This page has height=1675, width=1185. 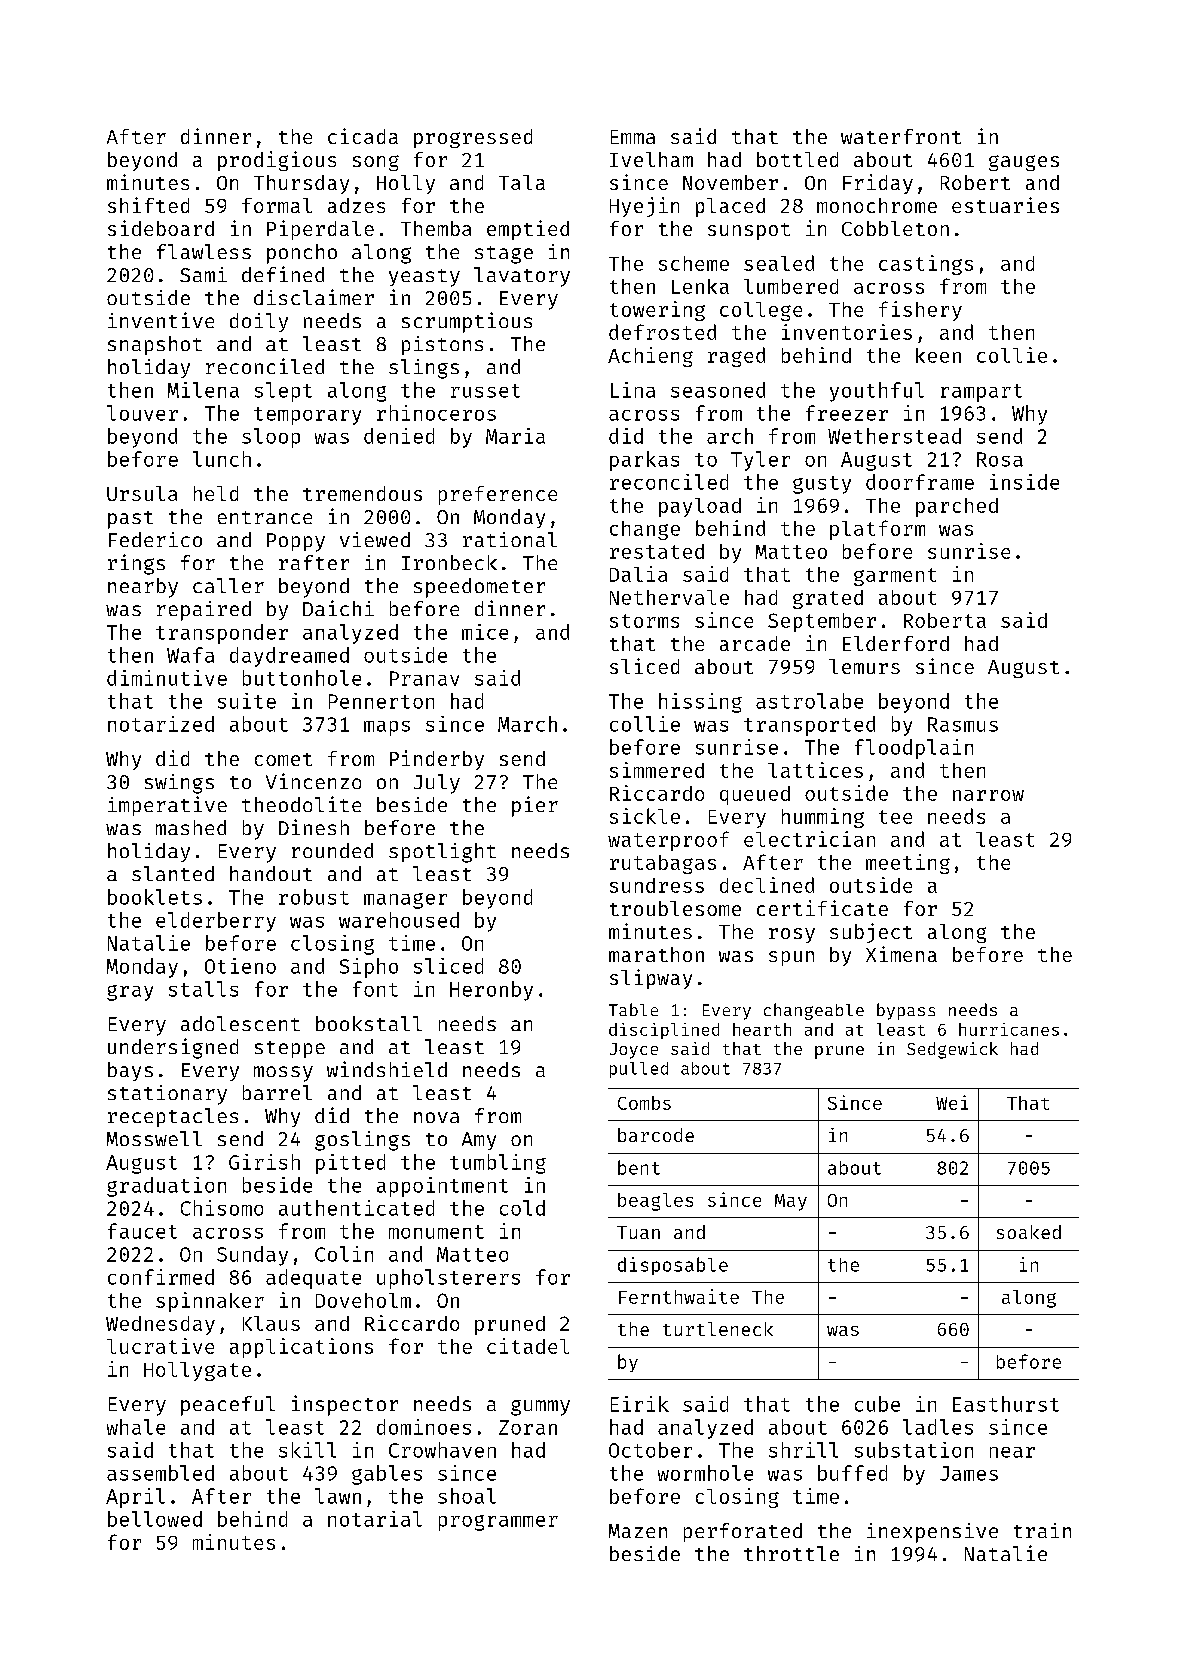 What do you see at coordinates (363, 136) in the page?
I see `cicada` at bounding box center [363, 136].
